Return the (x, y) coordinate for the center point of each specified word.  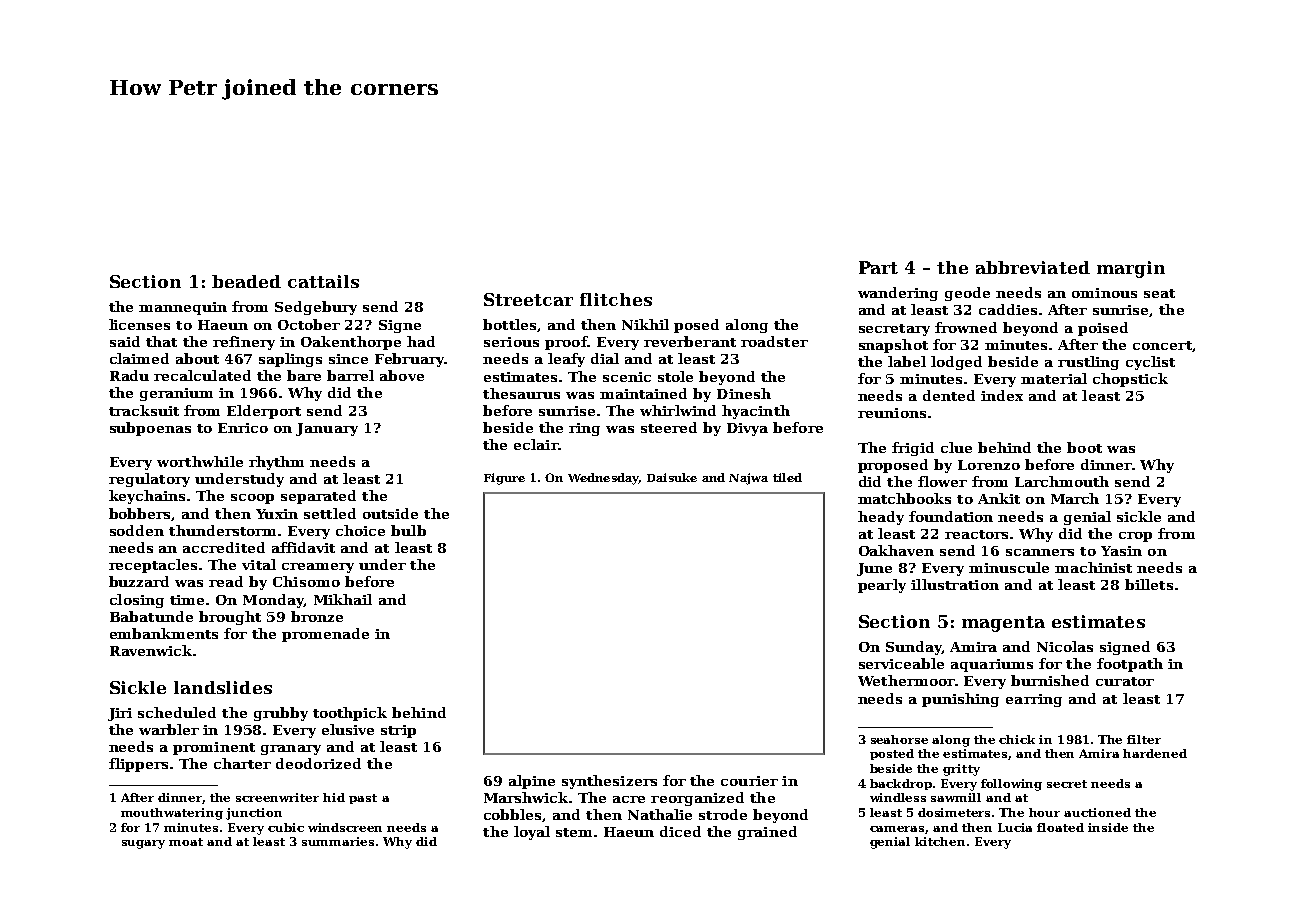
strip (398, 731)
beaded (246, 281)
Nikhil (645, 324)
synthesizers (609, 782)
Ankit (999, 498)
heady (881, 518)
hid (334, 797)
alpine (532, 782)
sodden (137, 530)
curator (1125, 681)
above (402, 375)
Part (878, 267)
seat (1159, 293)
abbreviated (1033, 267)
